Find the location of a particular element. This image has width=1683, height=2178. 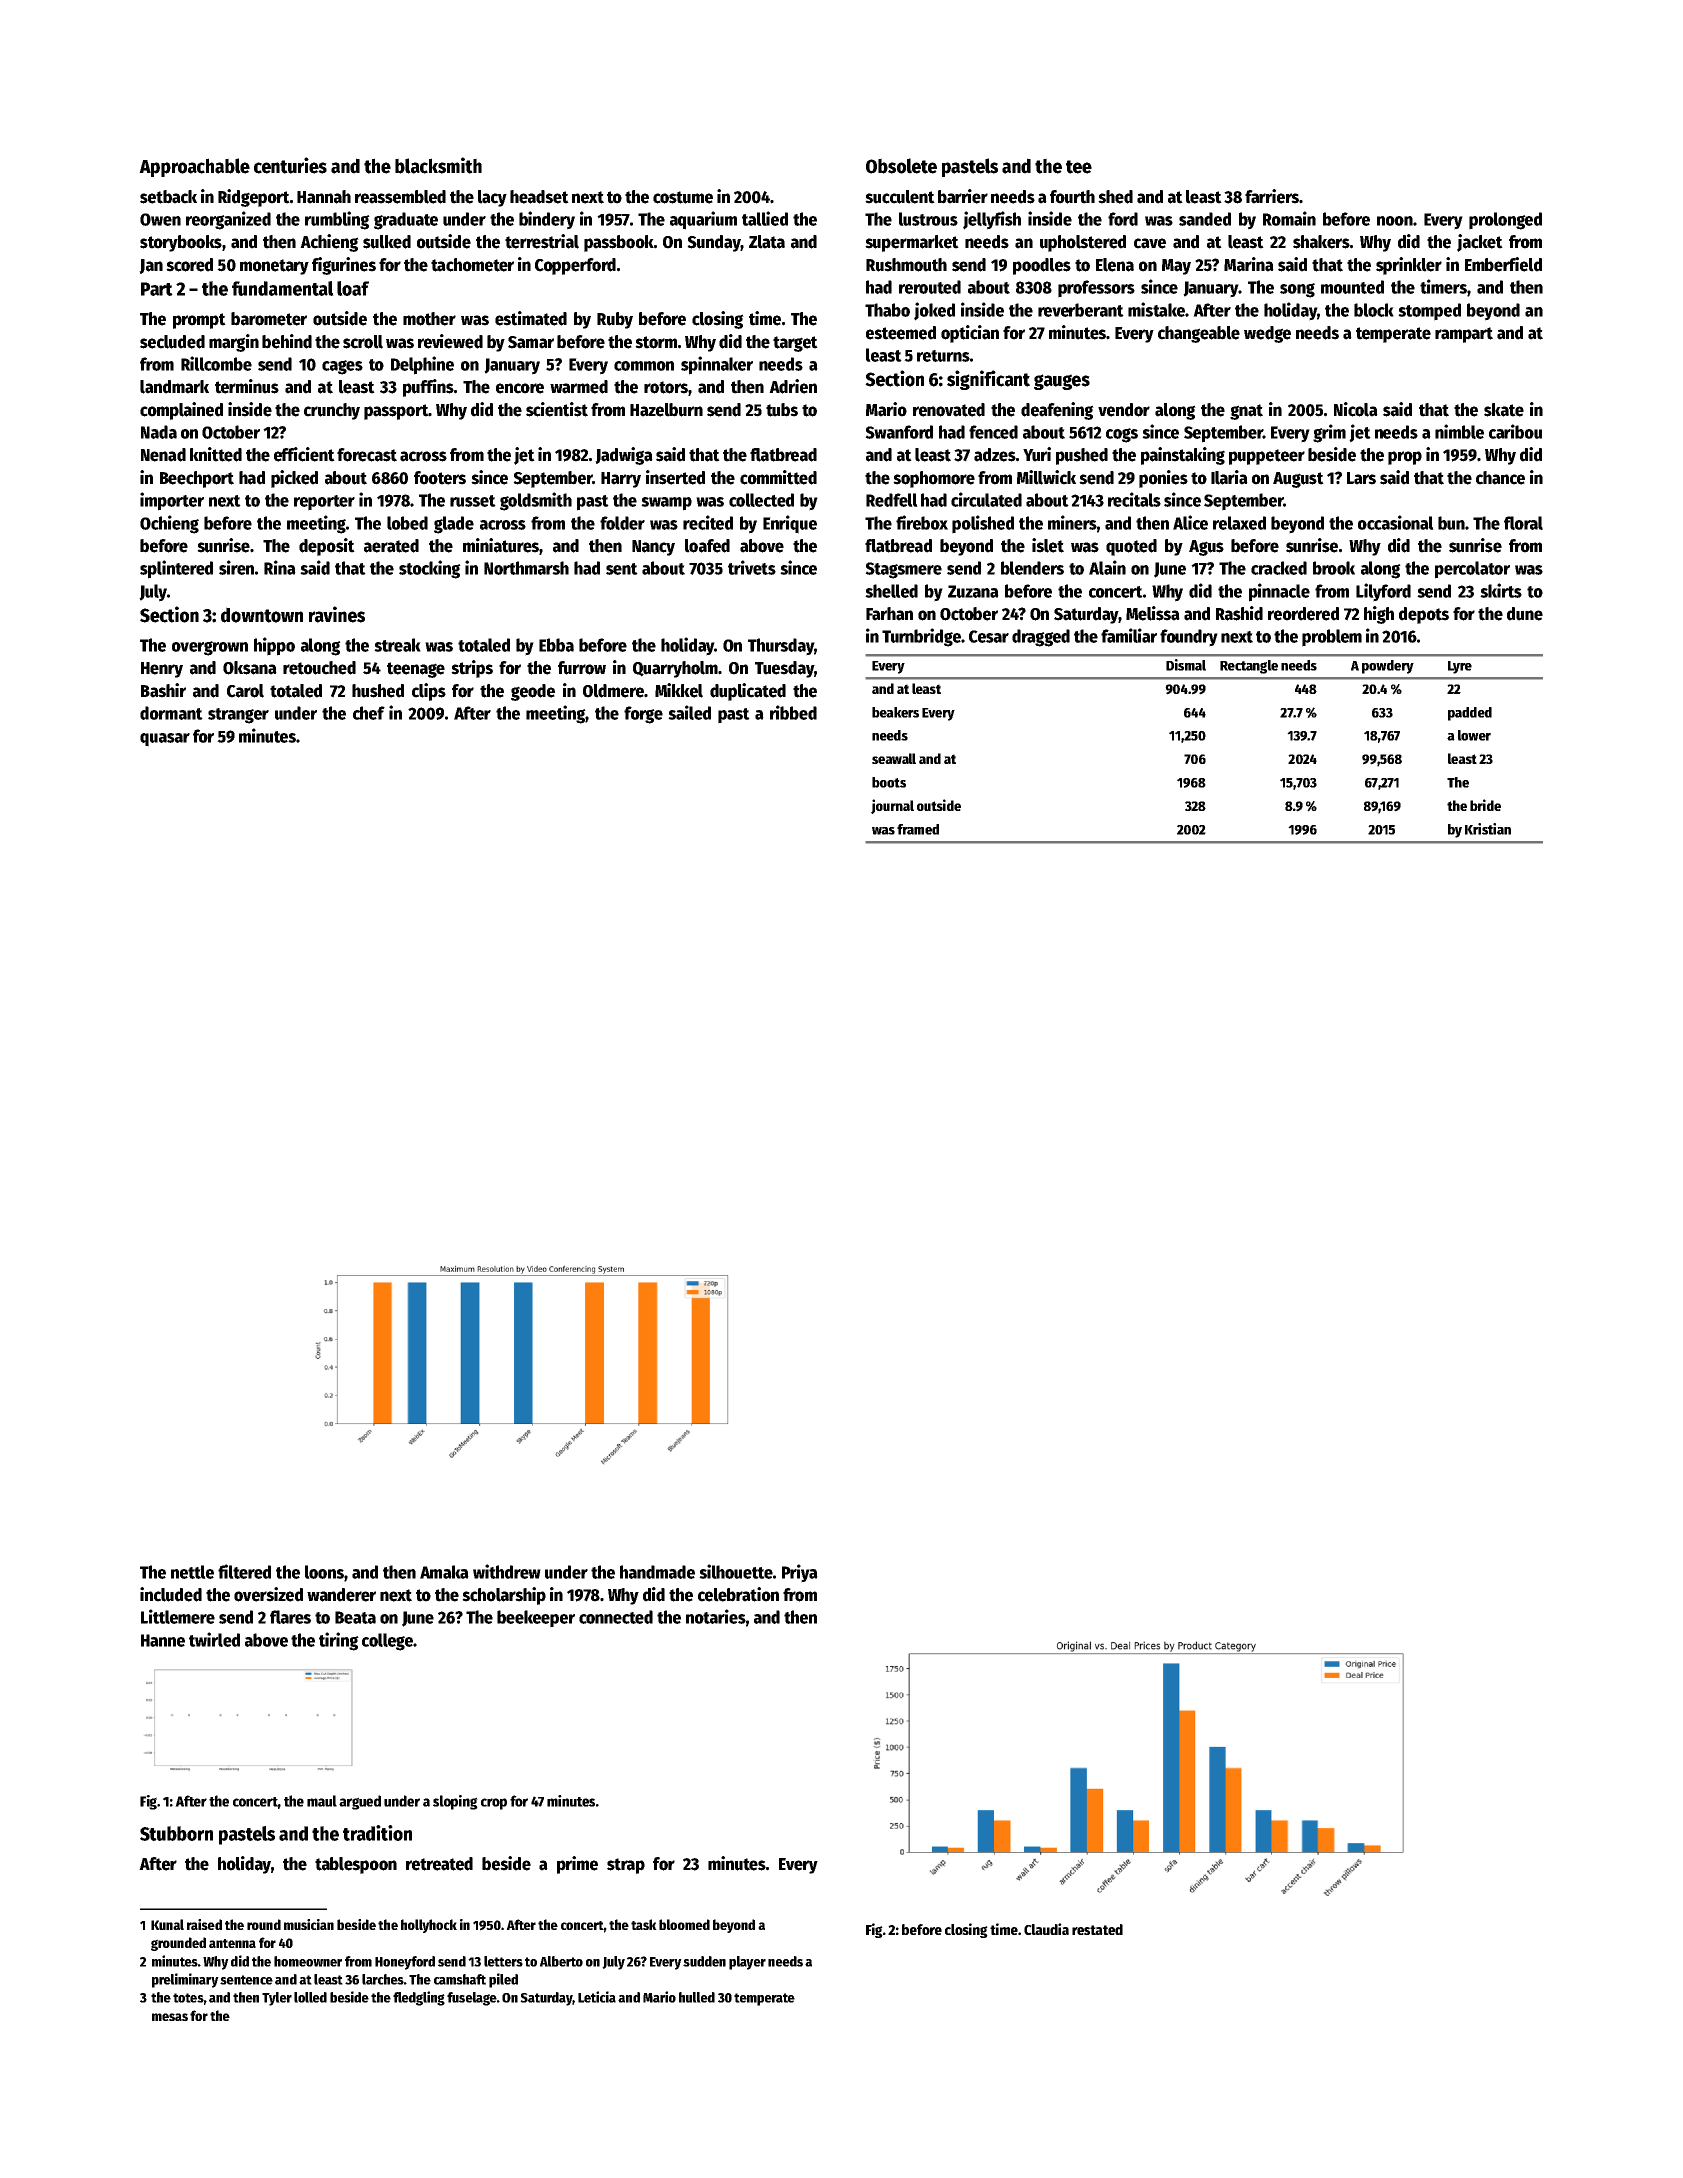

storybooks is located at coordinates (181, 243).
